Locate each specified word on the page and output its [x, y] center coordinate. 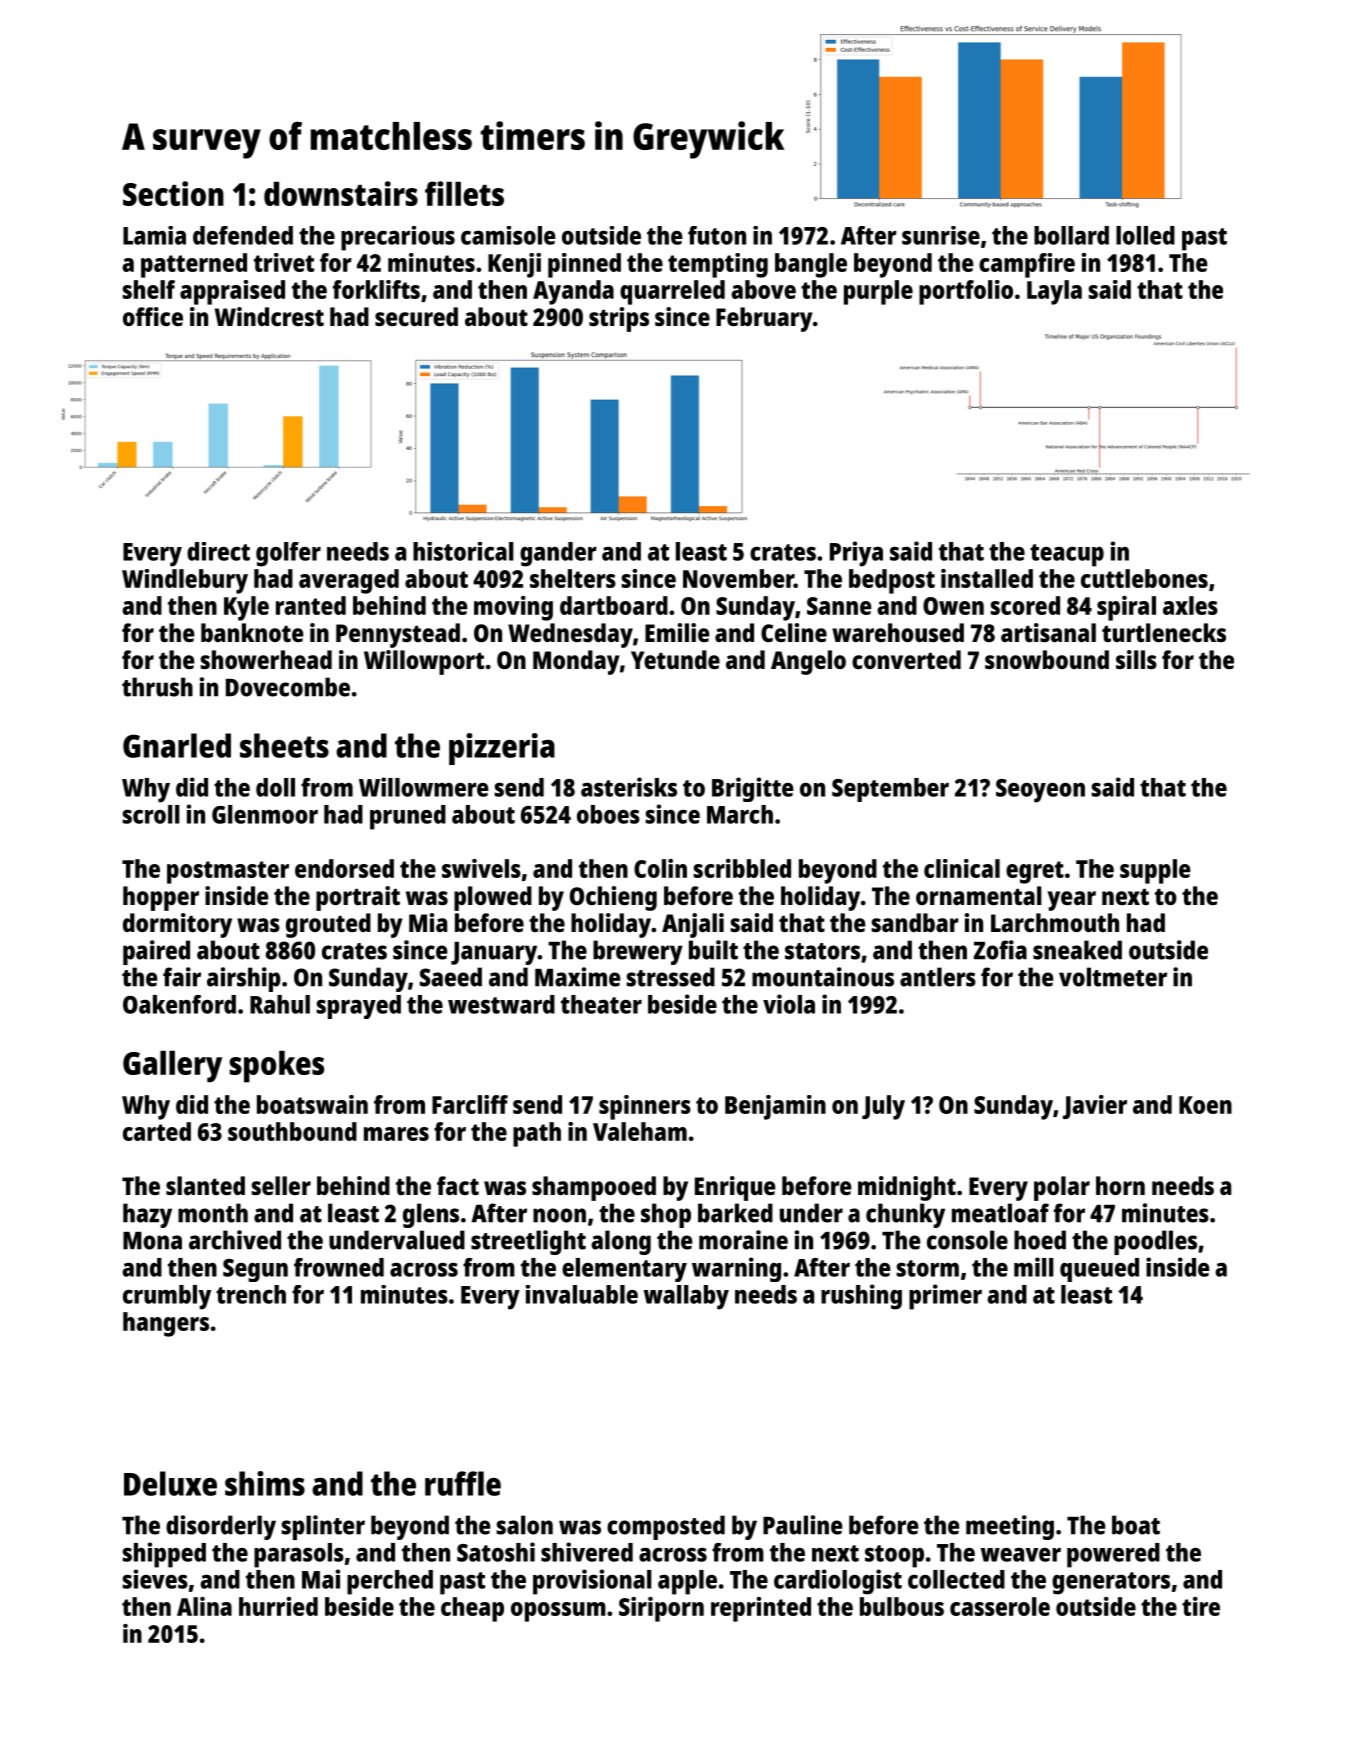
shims [265, 1483]
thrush [157, 687]
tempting [718, 265]
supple [1155, 871]
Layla [1054, 292]
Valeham [640, 1131]
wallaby [686, 1297]
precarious [398, 238]
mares [396, 1134]
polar [1062, 1188]
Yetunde [675, 659]
